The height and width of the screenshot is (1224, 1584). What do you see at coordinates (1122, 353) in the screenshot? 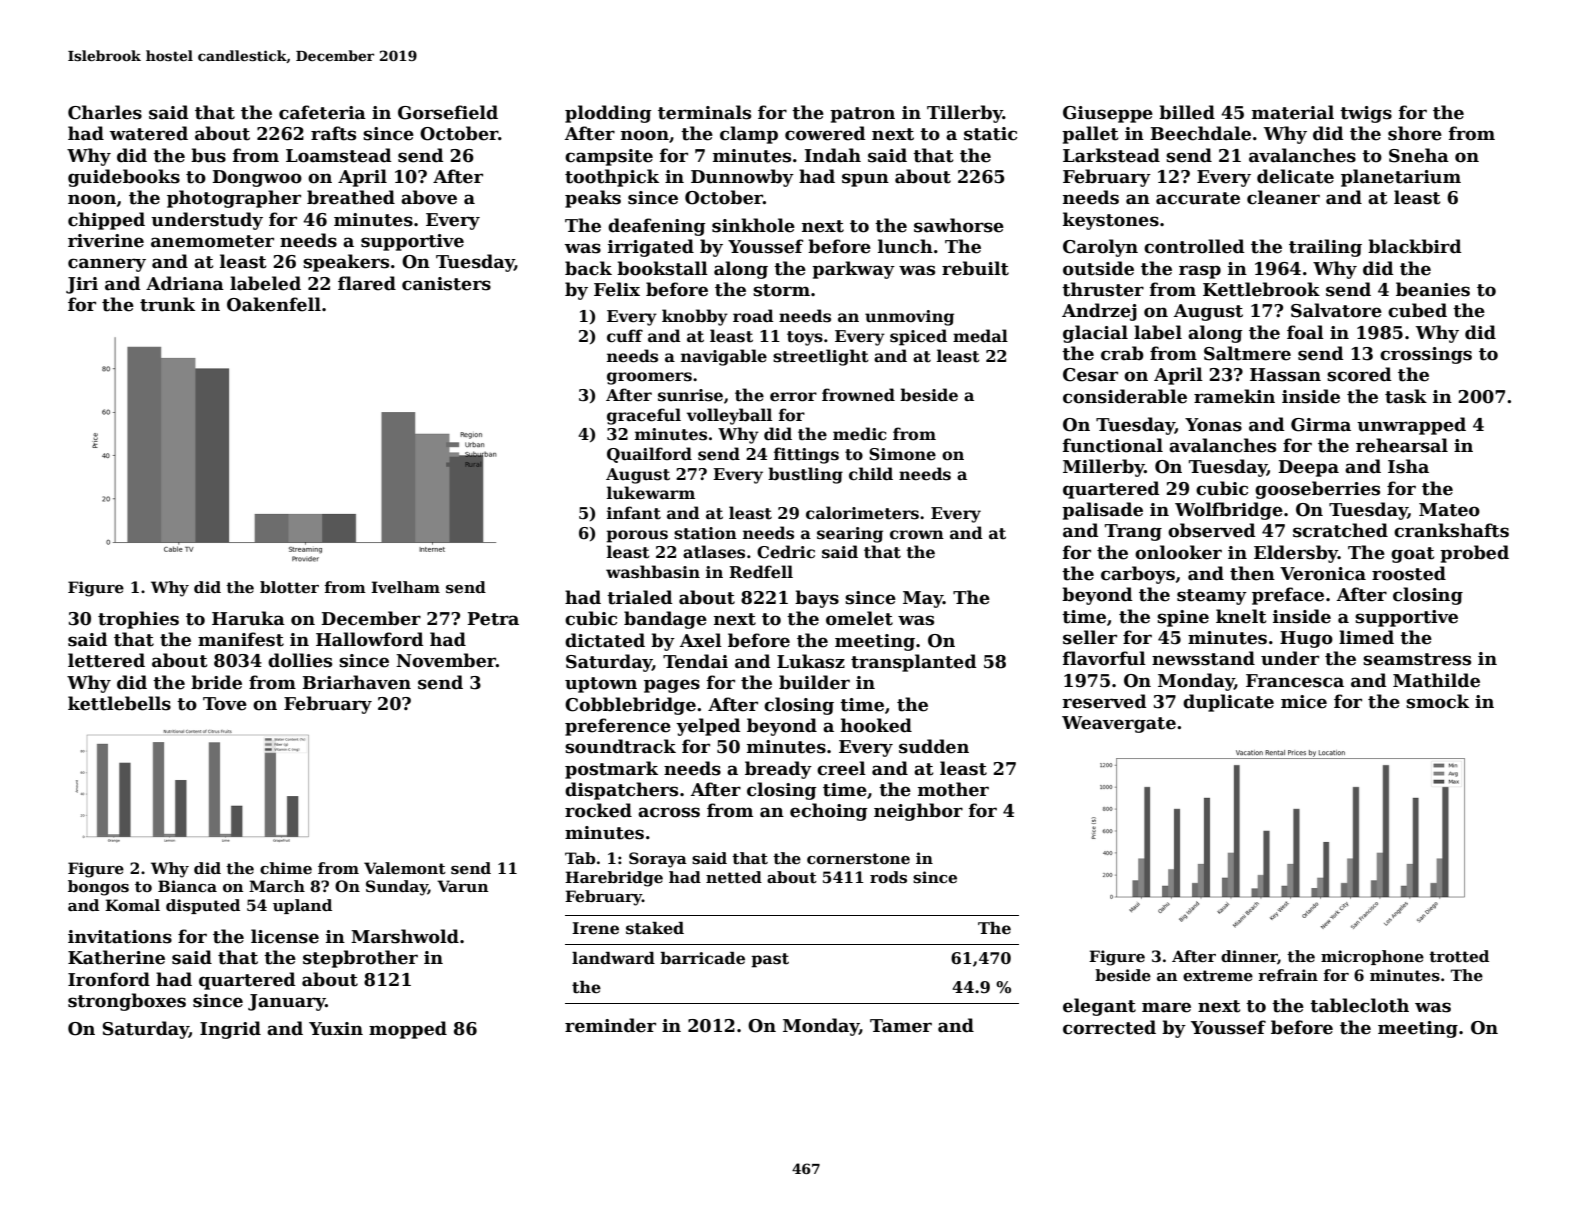
I see `crab` at bounding box center [1122, 353].
